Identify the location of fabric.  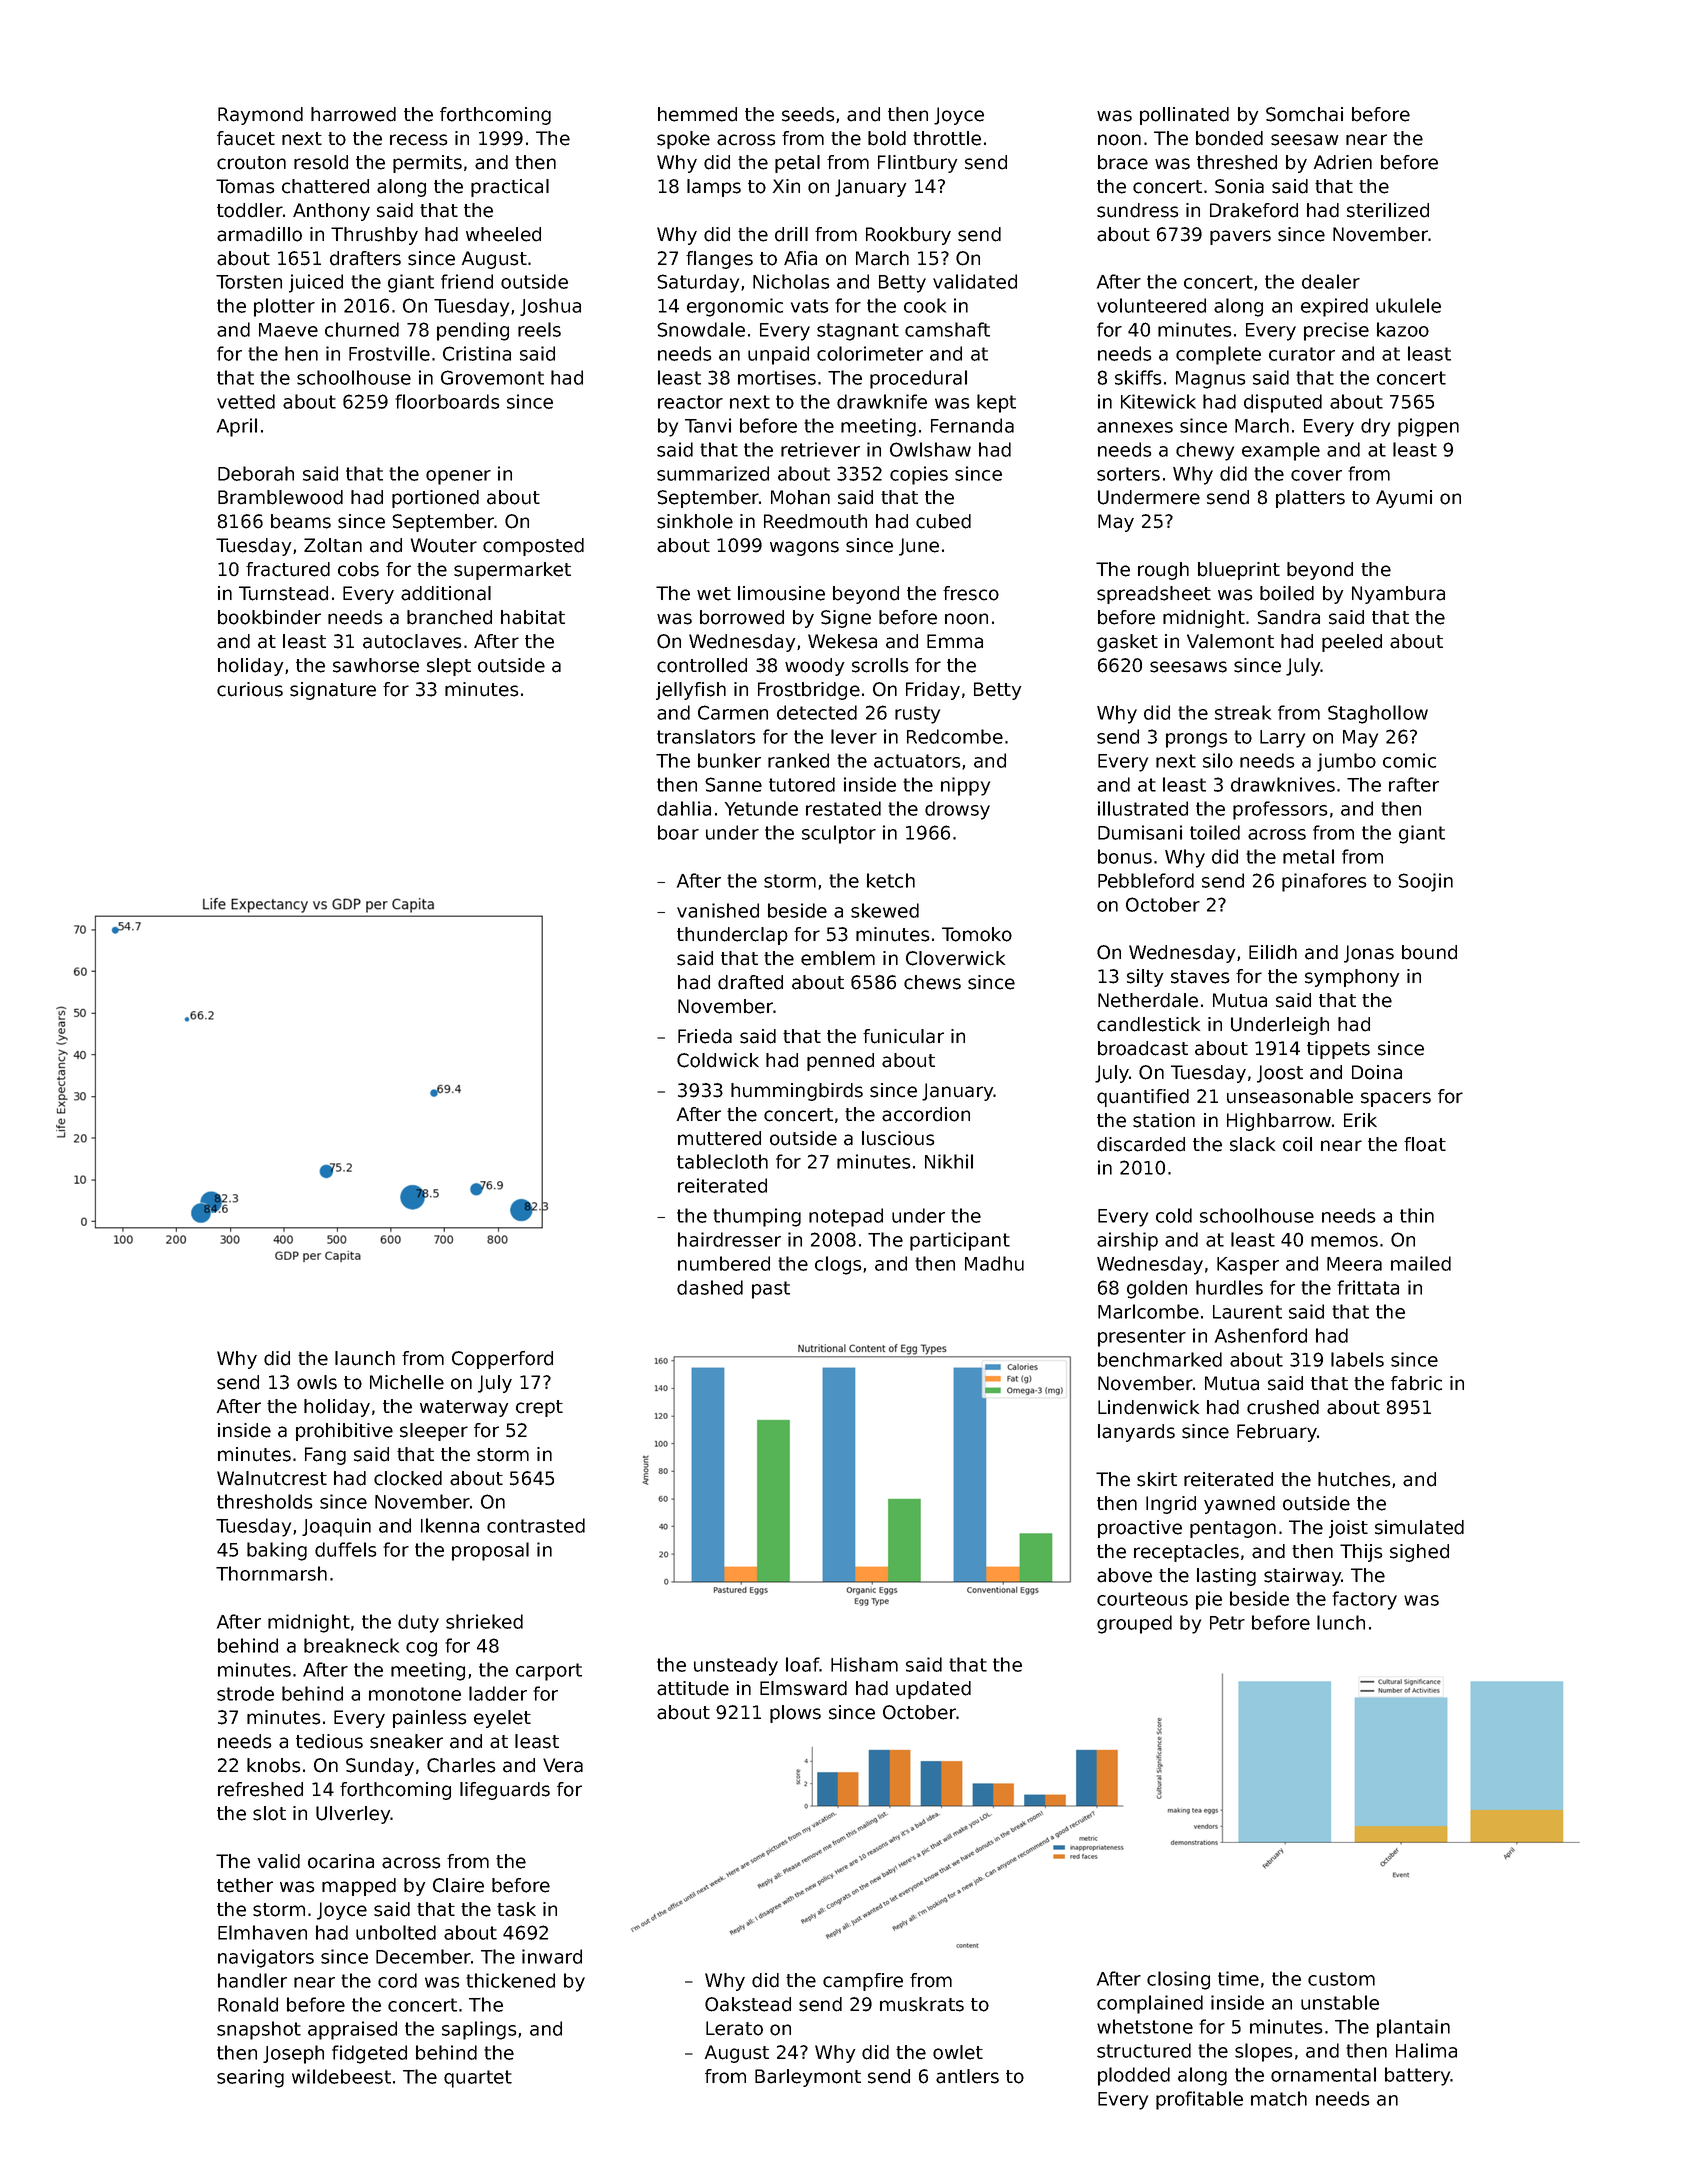
(1416, 1383).
